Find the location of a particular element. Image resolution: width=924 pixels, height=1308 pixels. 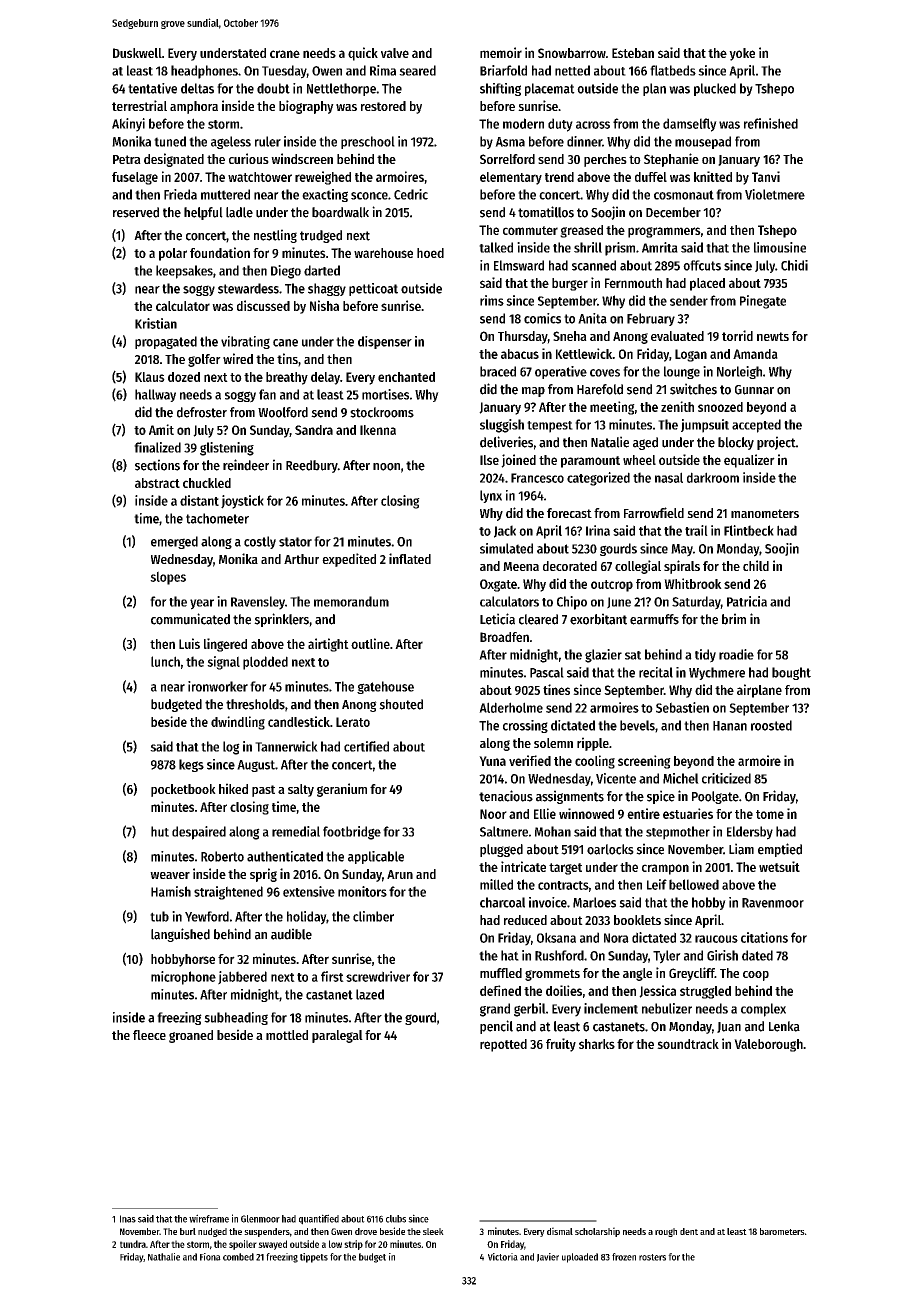

groaned is located at coordinates (191, 1036).
